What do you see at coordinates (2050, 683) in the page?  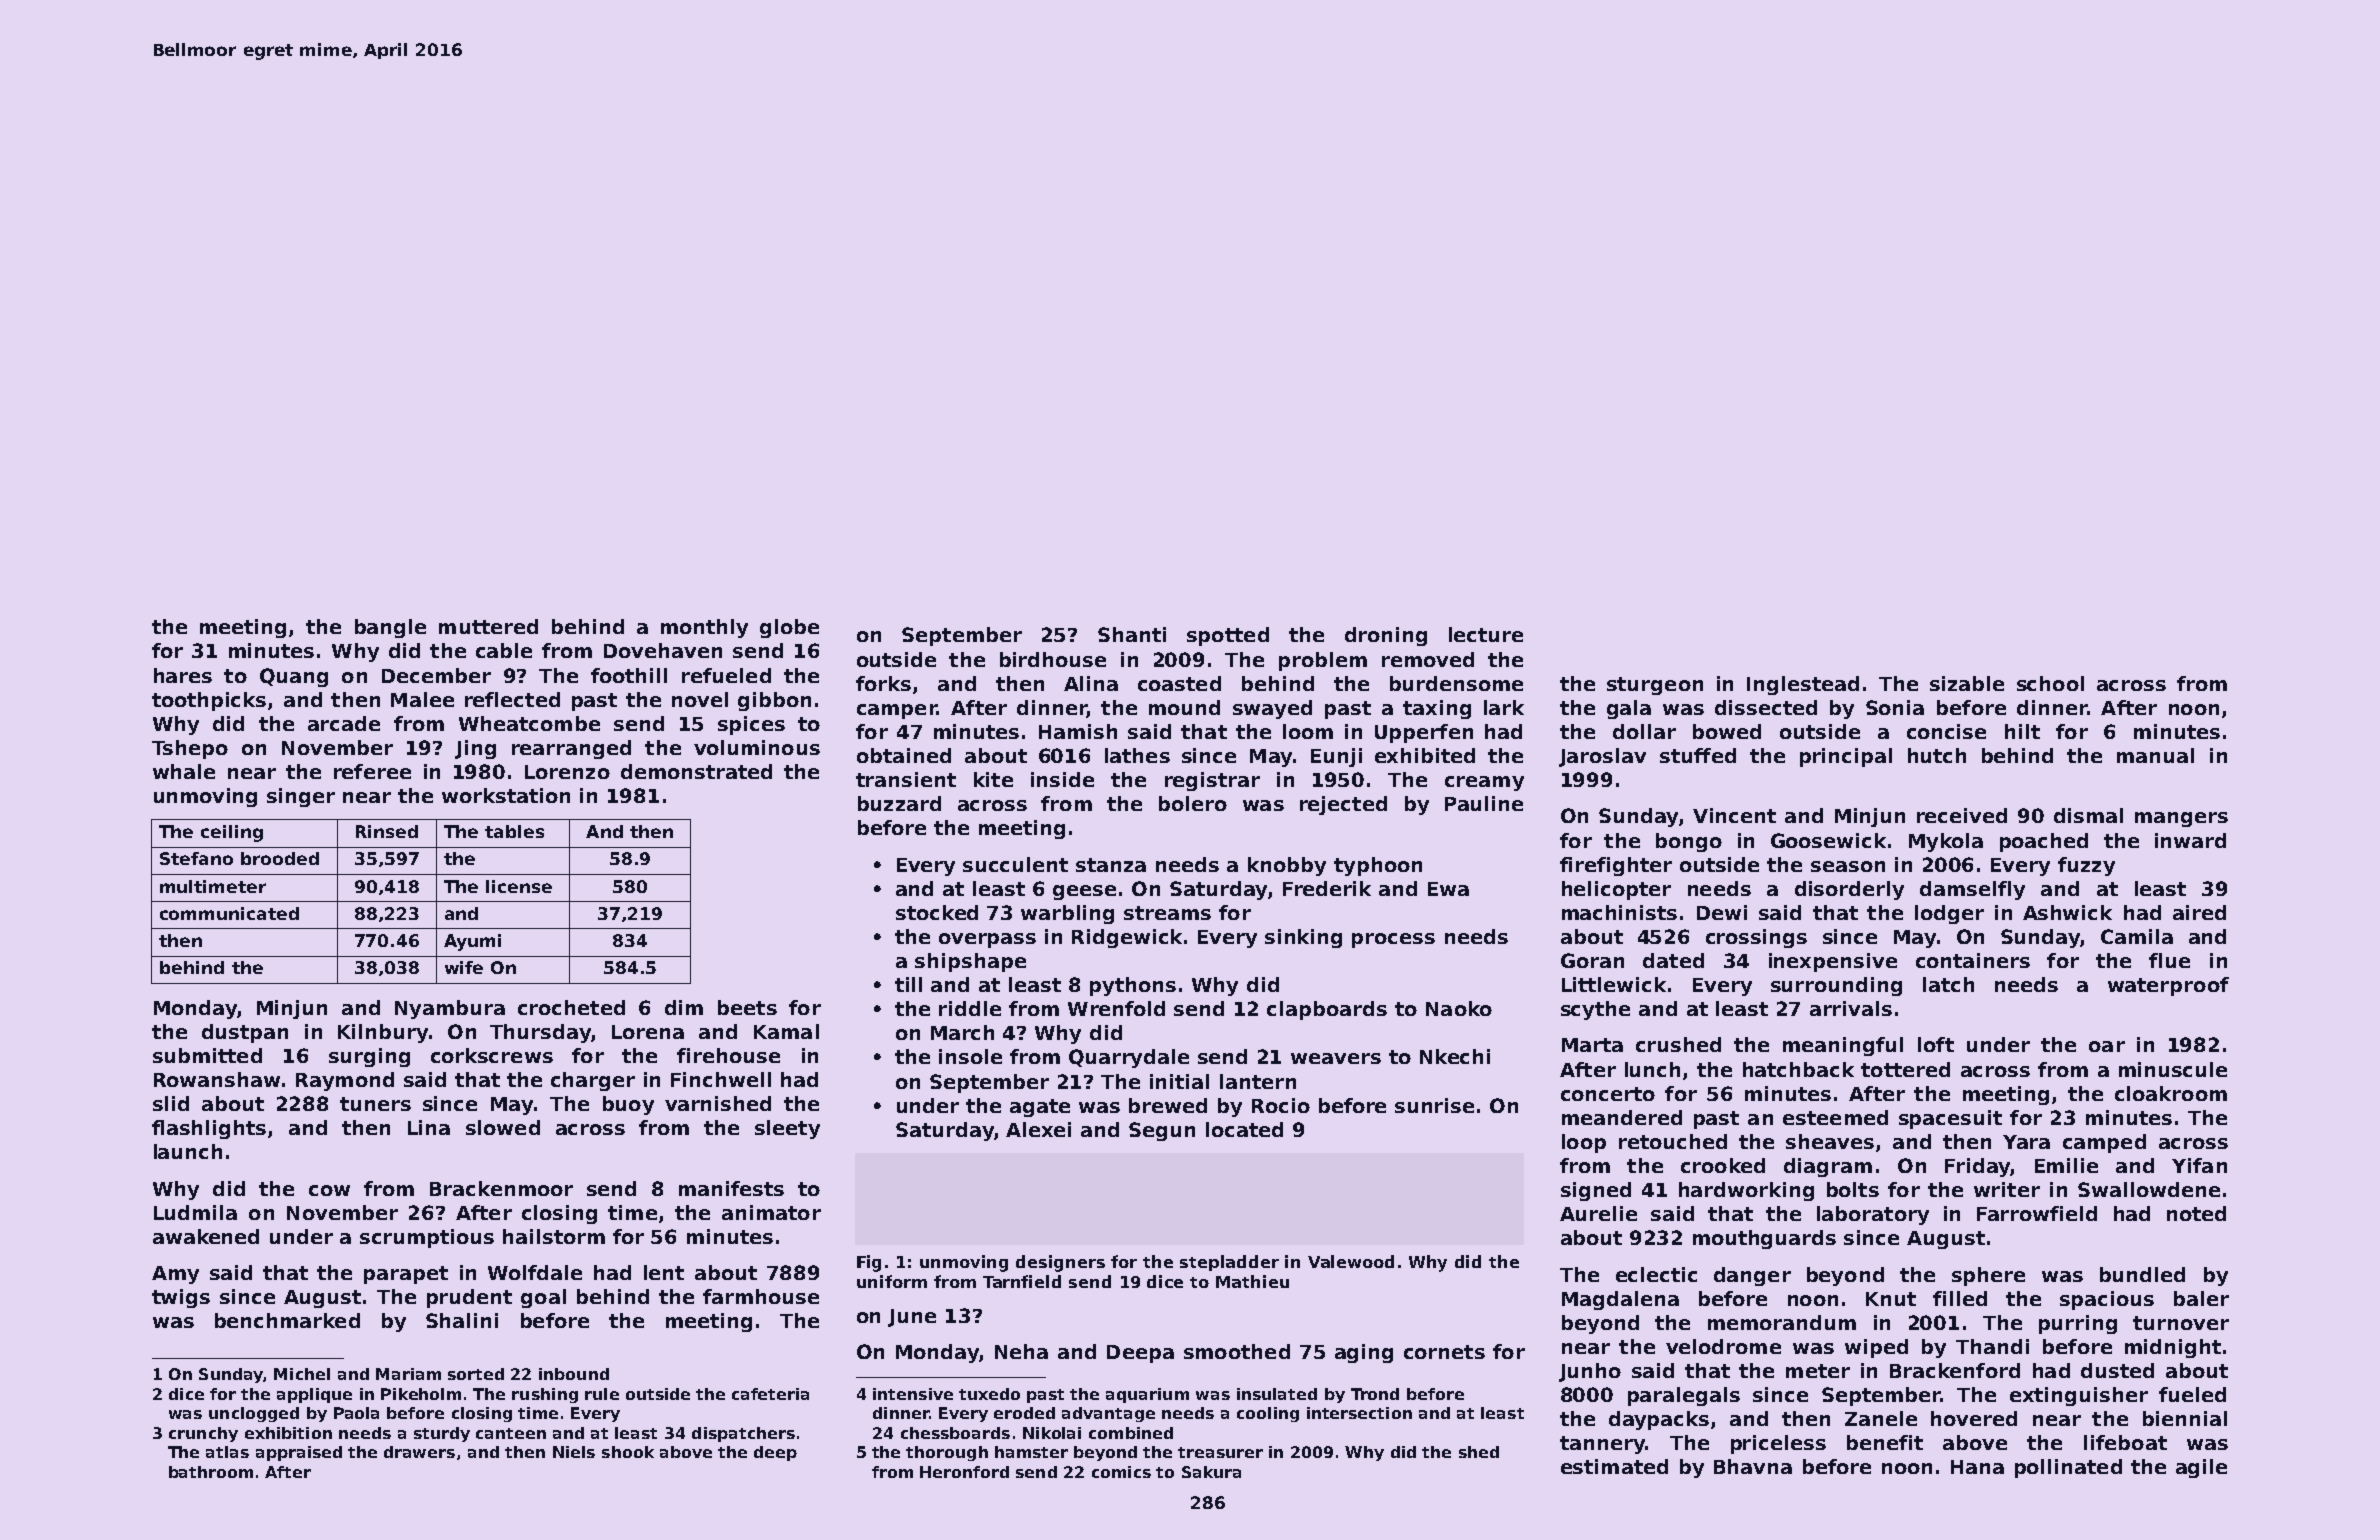 I see `school` at bounding box center [2050, 683].
